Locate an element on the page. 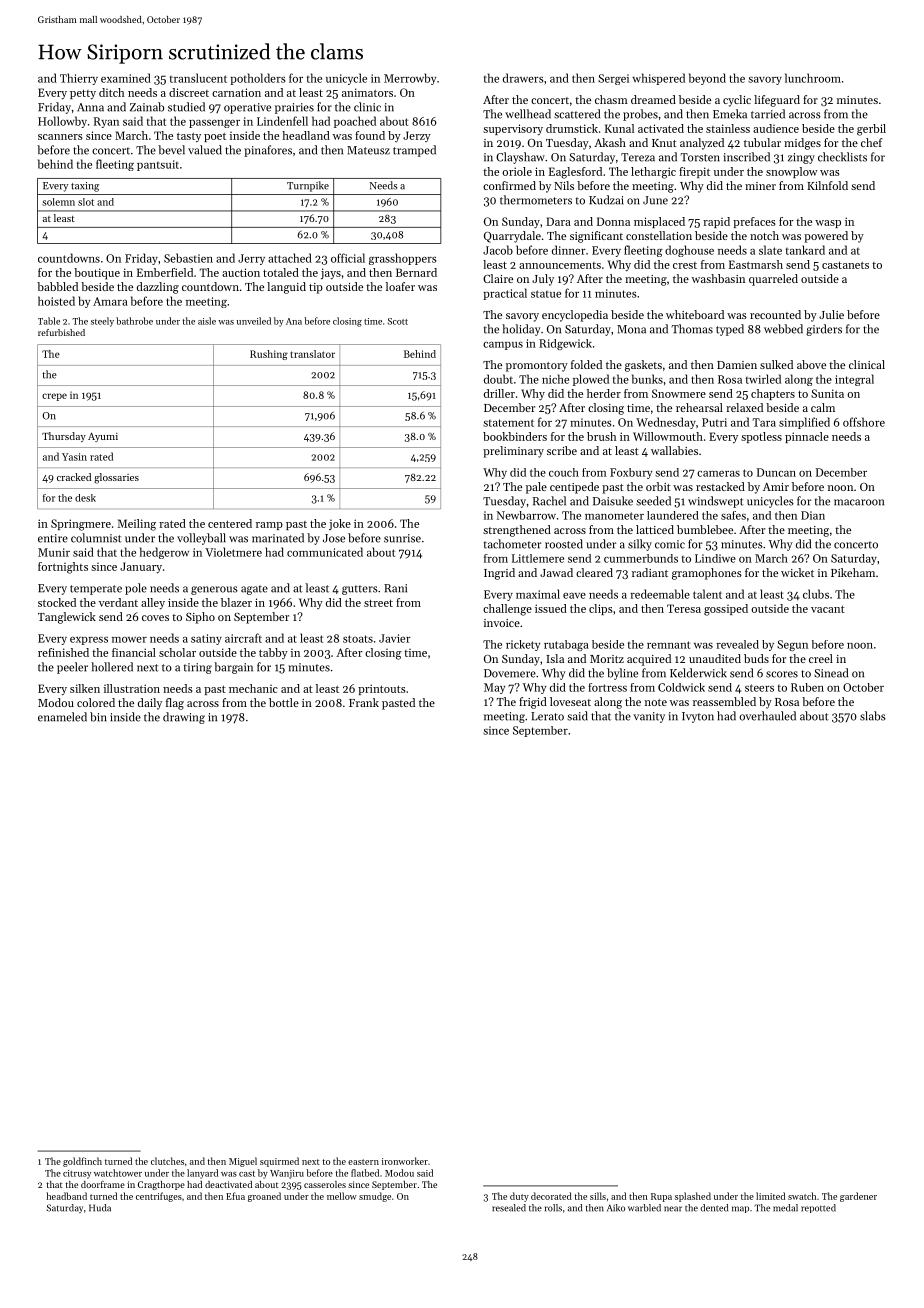 This image has width=924, height=1308. peeler is located at coordinates (72, 668).
